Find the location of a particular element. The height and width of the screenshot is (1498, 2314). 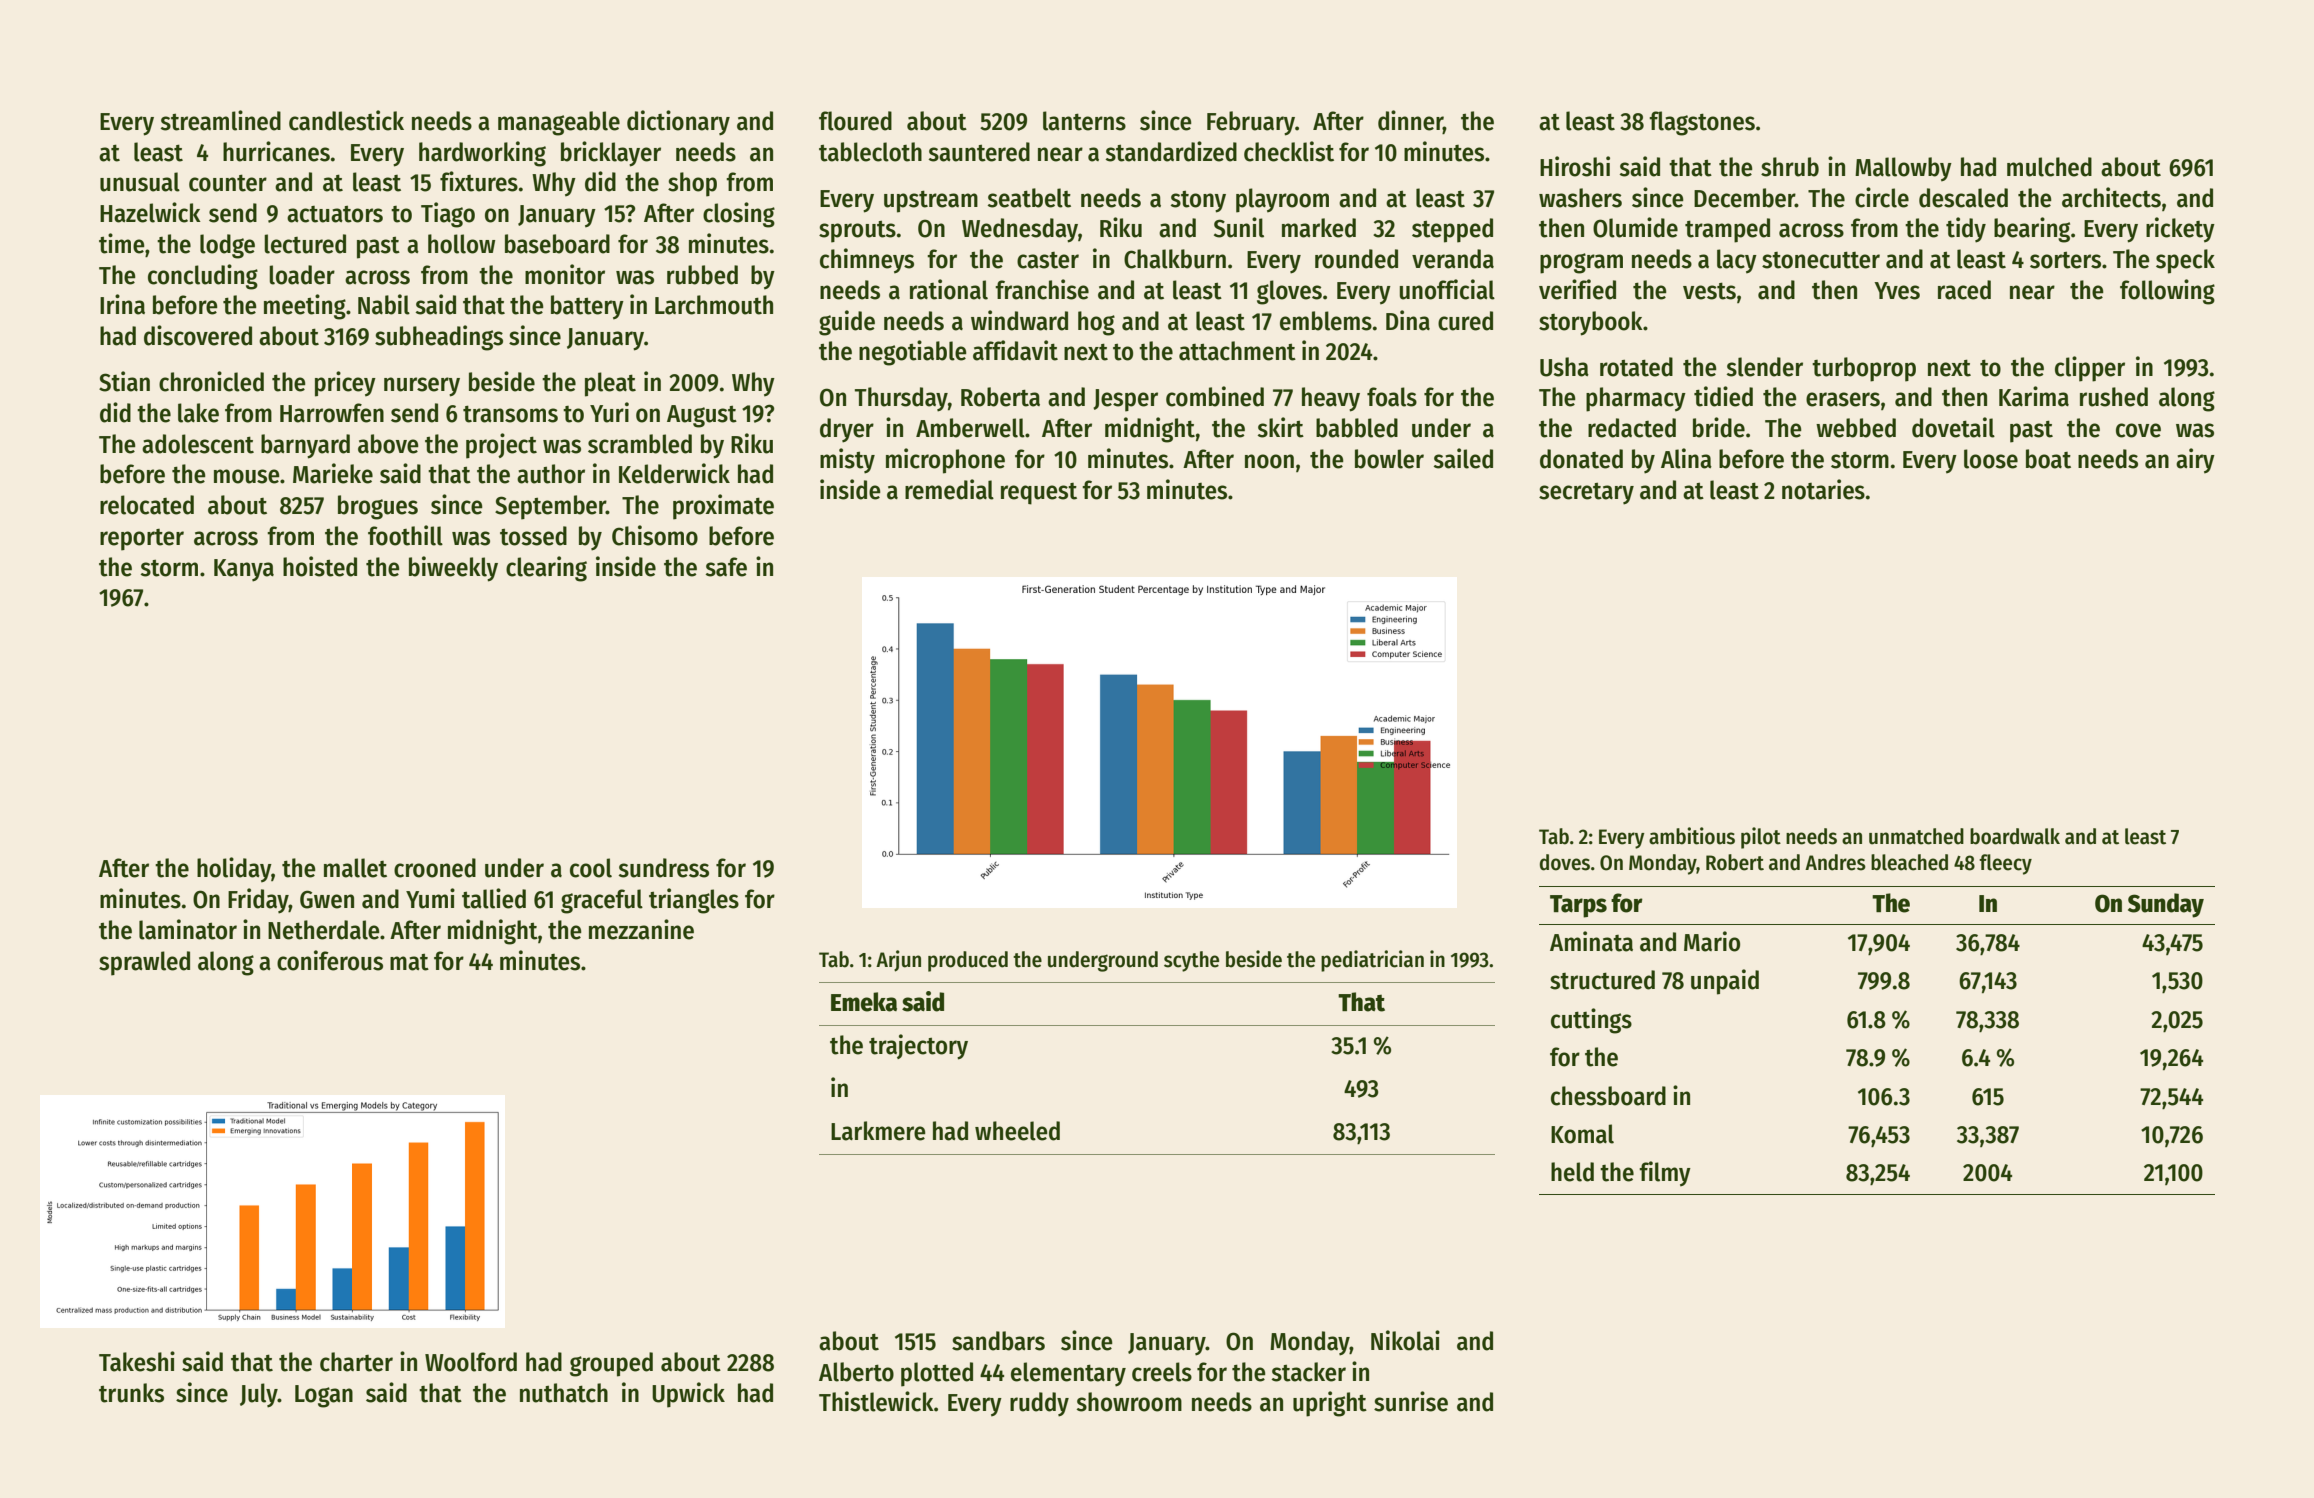

scythe is located at coordinates (1191, 961).
